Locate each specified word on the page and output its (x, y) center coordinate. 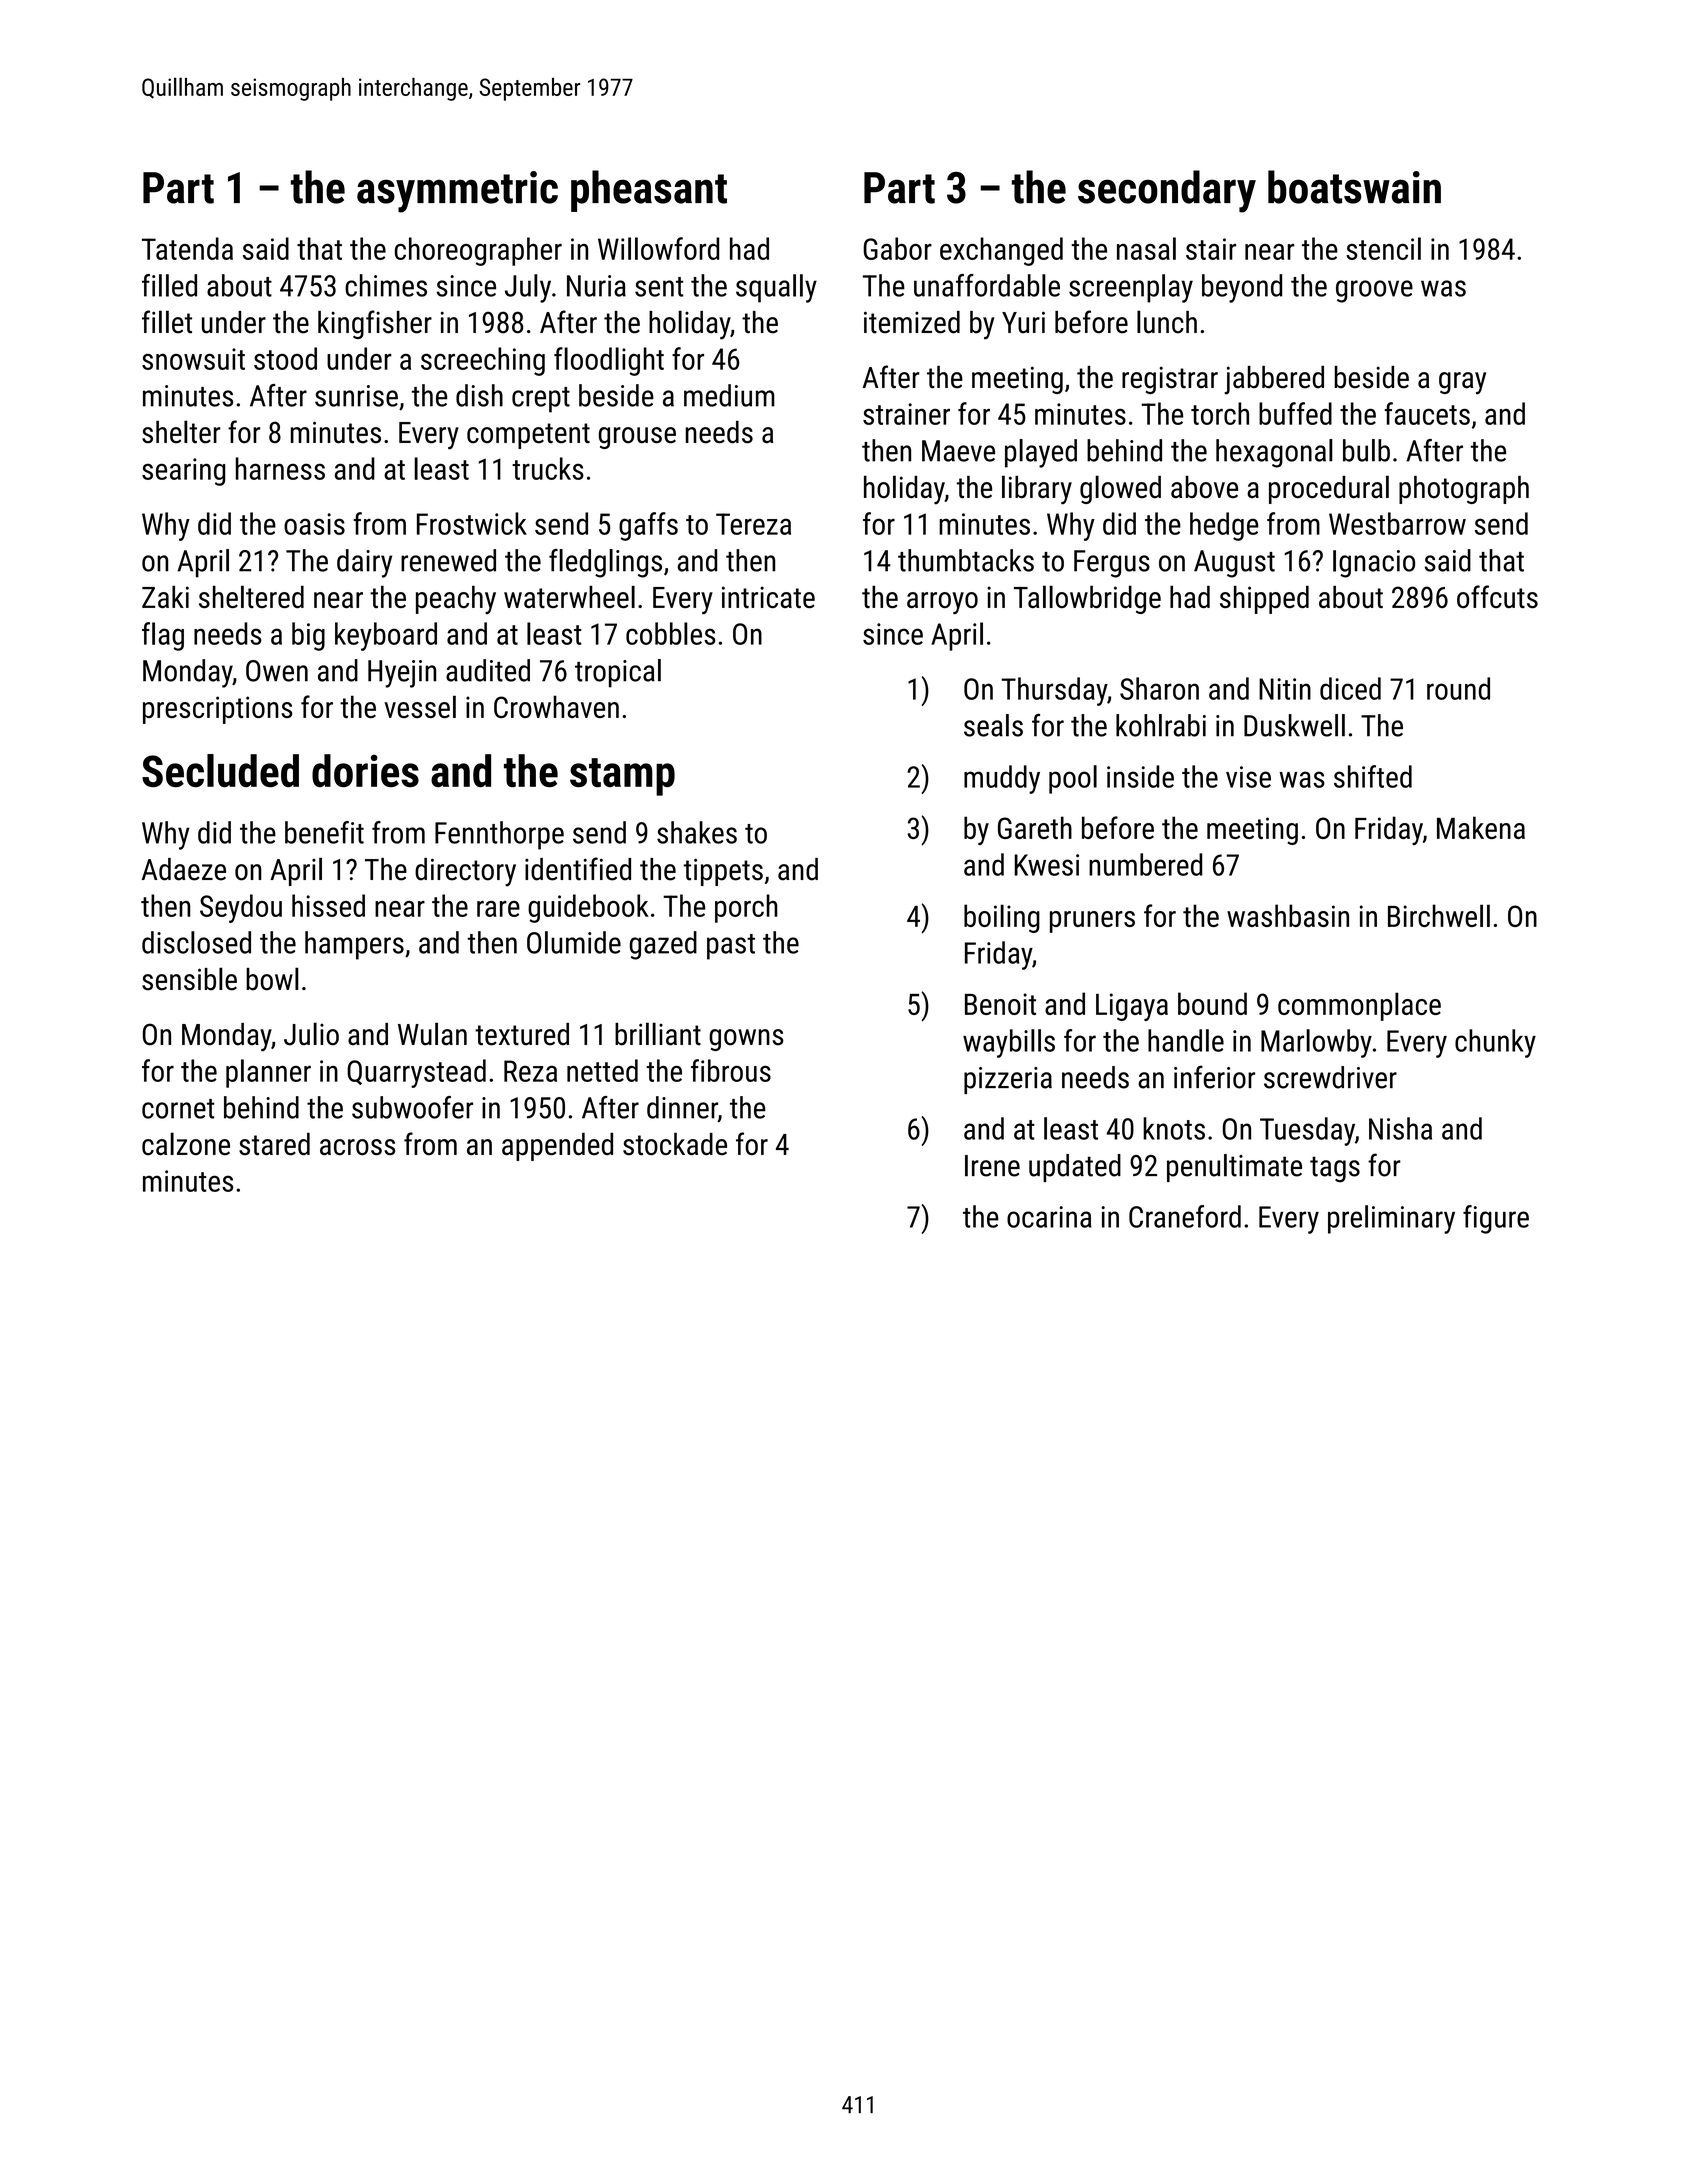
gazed (663, 945)
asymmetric (457, 192)
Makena (1481, 827)
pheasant (649, 191)
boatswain (1354, 187)
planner (268, 1073)
